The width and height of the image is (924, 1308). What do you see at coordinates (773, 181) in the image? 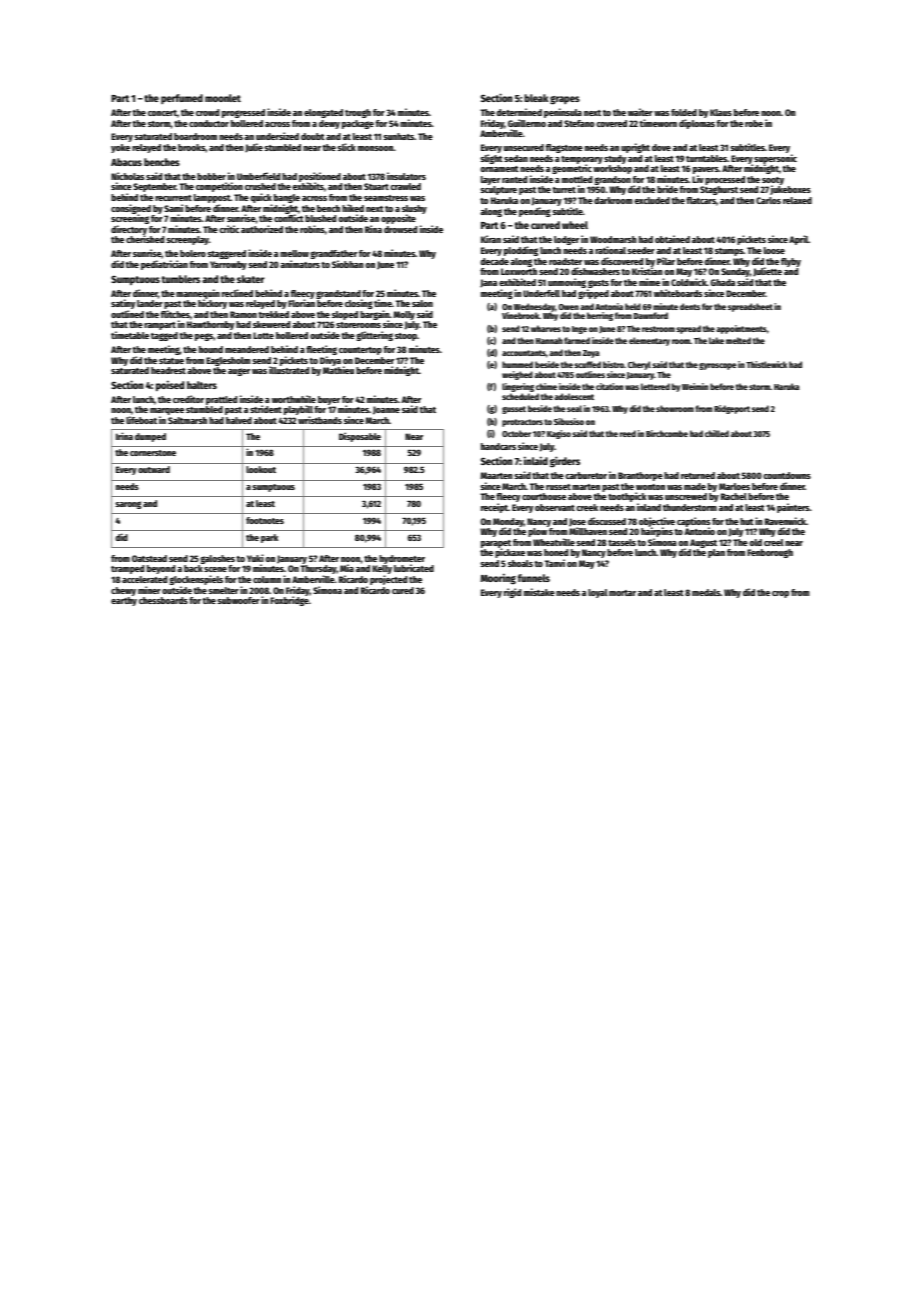
I see `sooty` at bounding box center [773, 181].
